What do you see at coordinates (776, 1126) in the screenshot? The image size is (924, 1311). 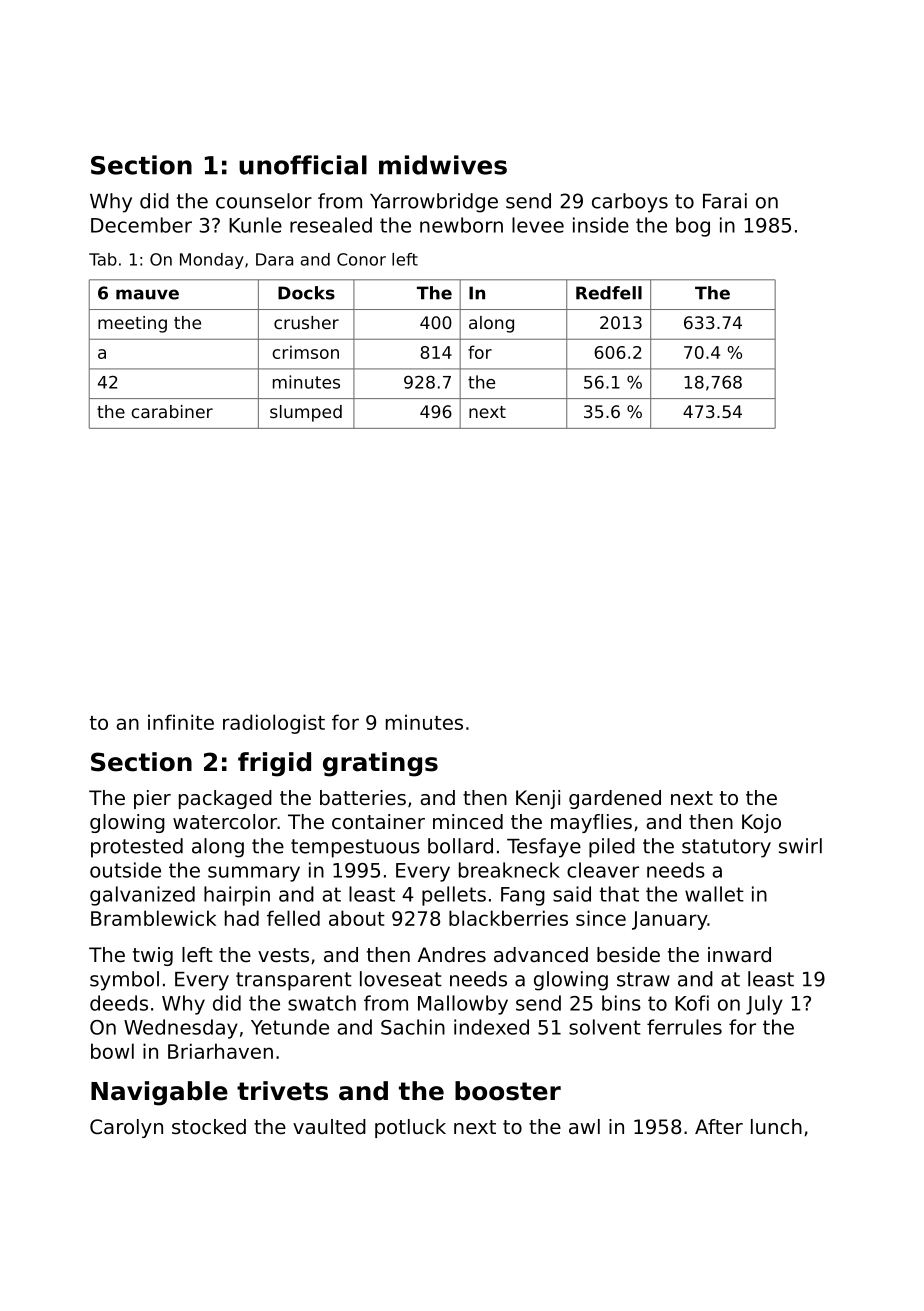 I see `lunch` at bounding box center [776, 1126].
